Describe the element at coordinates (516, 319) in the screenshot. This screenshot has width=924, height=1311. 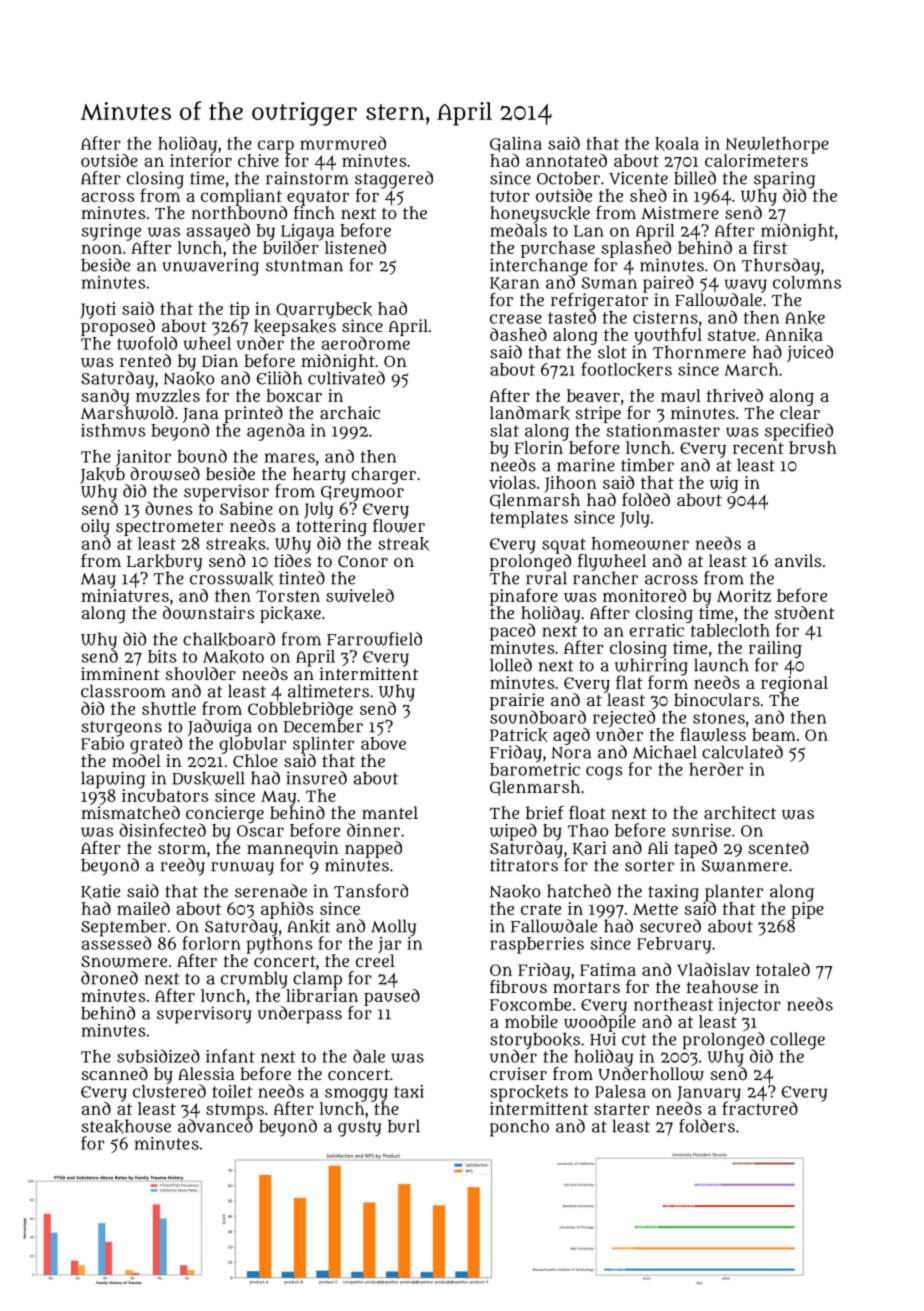
I see `crease` at that location.
